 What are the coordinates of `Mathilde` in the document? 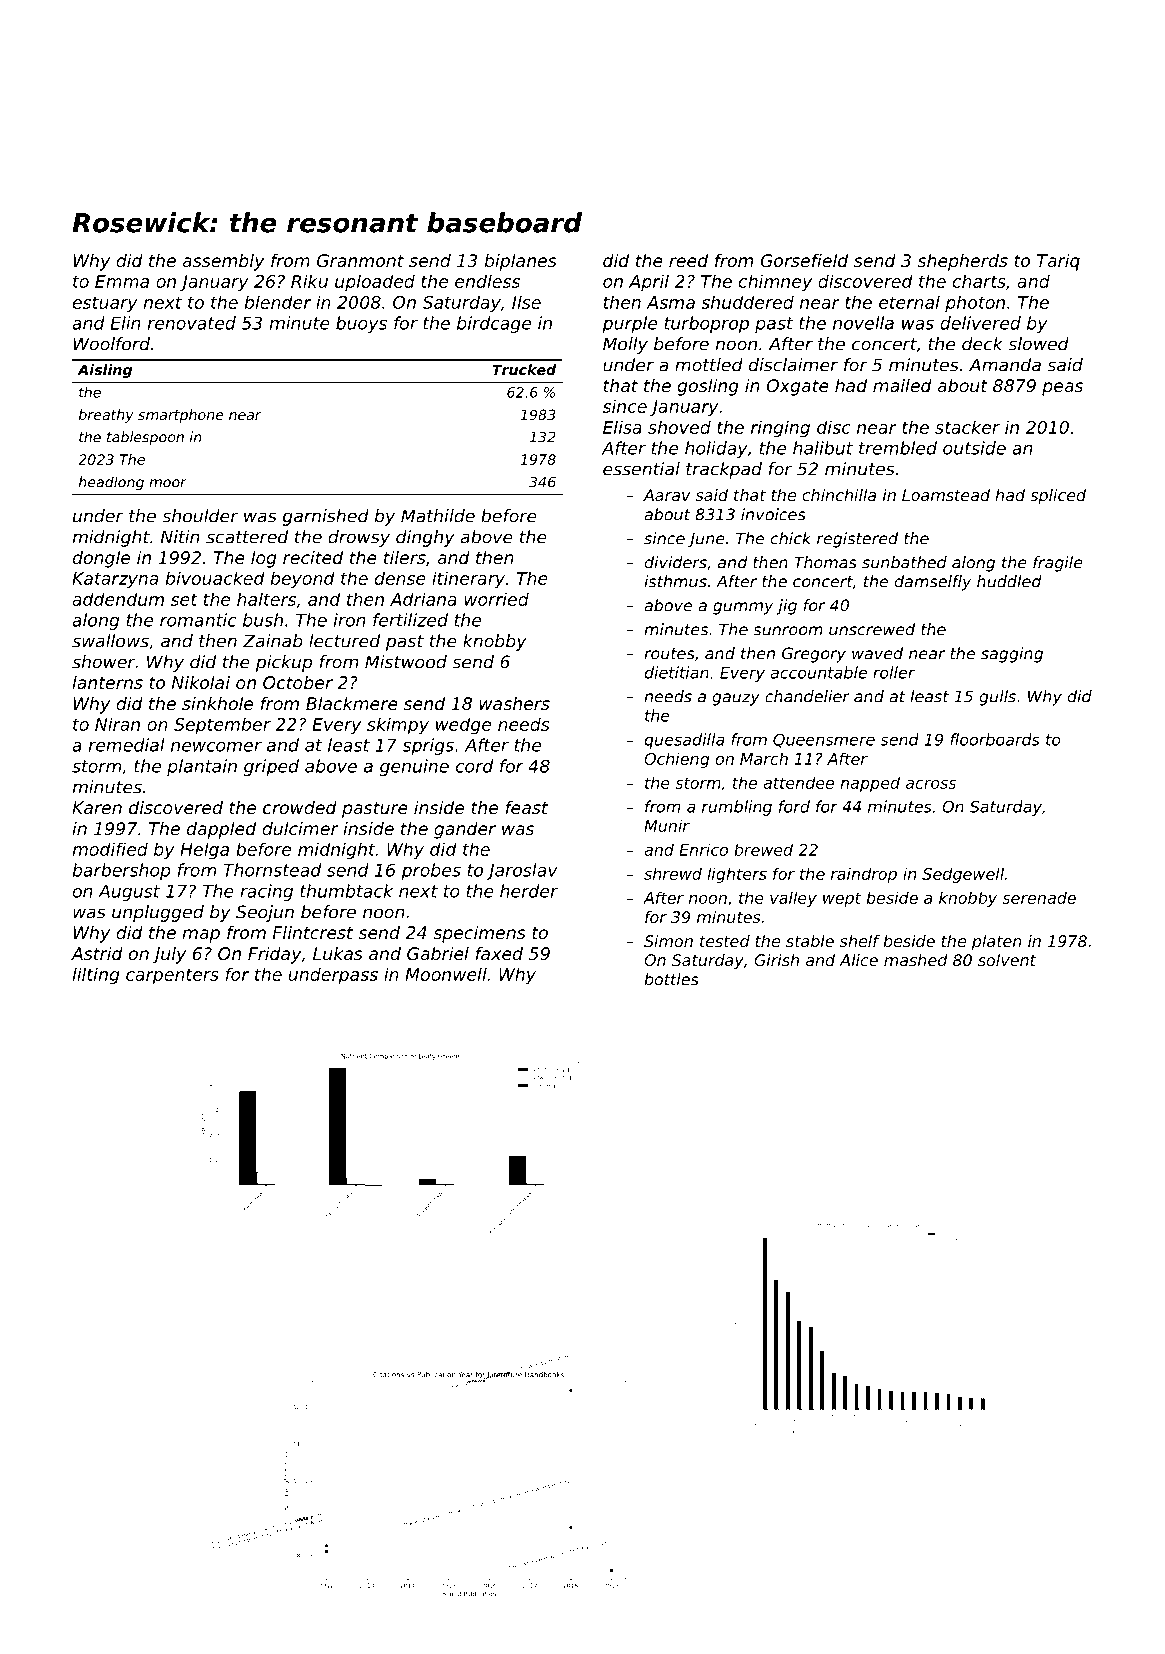 It's located at (438, 516).
